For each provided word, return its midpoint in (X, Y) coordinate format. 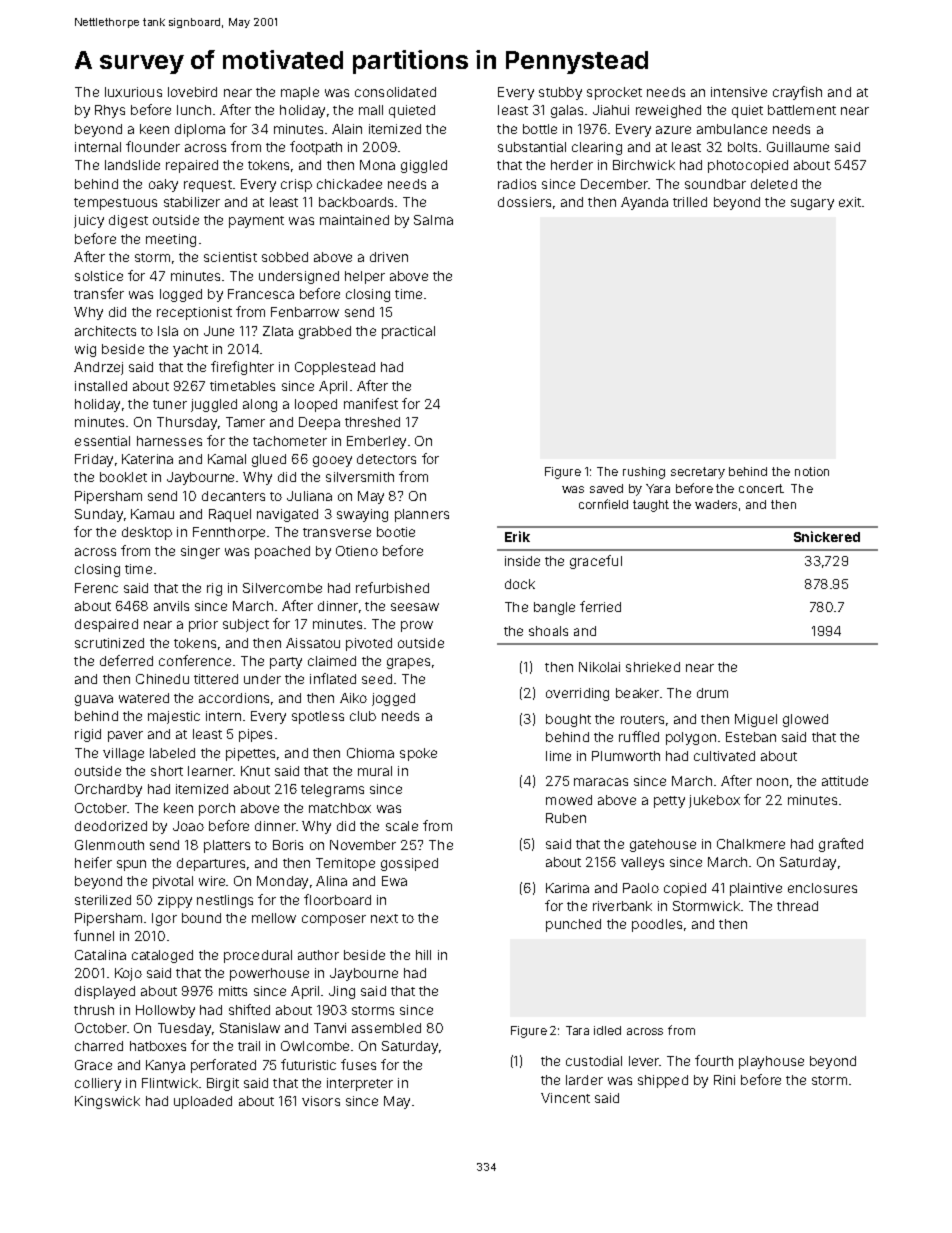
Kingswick (107, 1102)
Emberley (376, 442)
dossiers (524, 202)
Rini (724, 1080)
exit (850, 202)
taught (651, 506)
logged (181, 295)
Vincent (565, 1098)
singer (200, 552)
